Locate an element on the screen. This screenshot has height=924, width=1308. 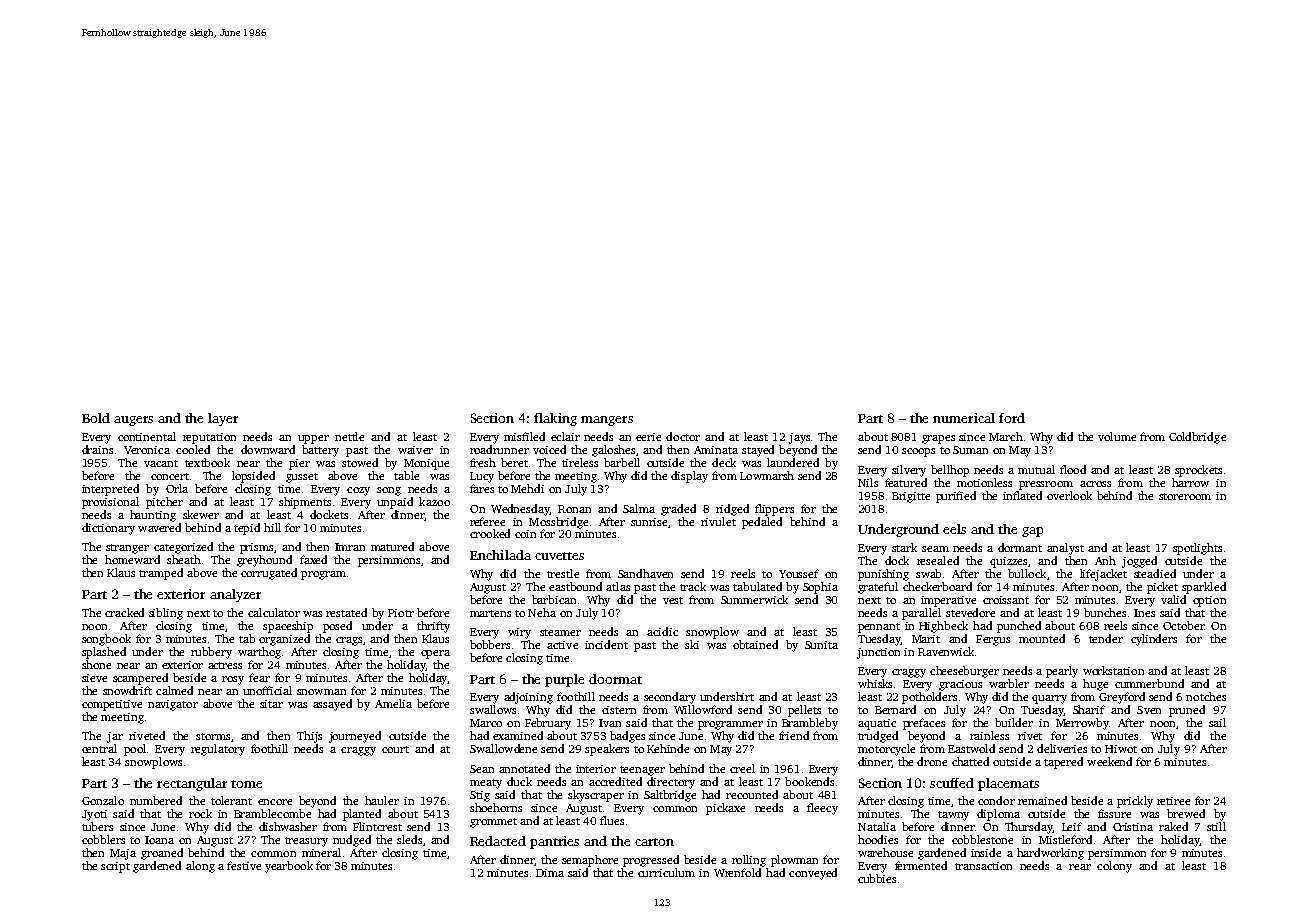
bellhop is located at coordinates (950, 471).
